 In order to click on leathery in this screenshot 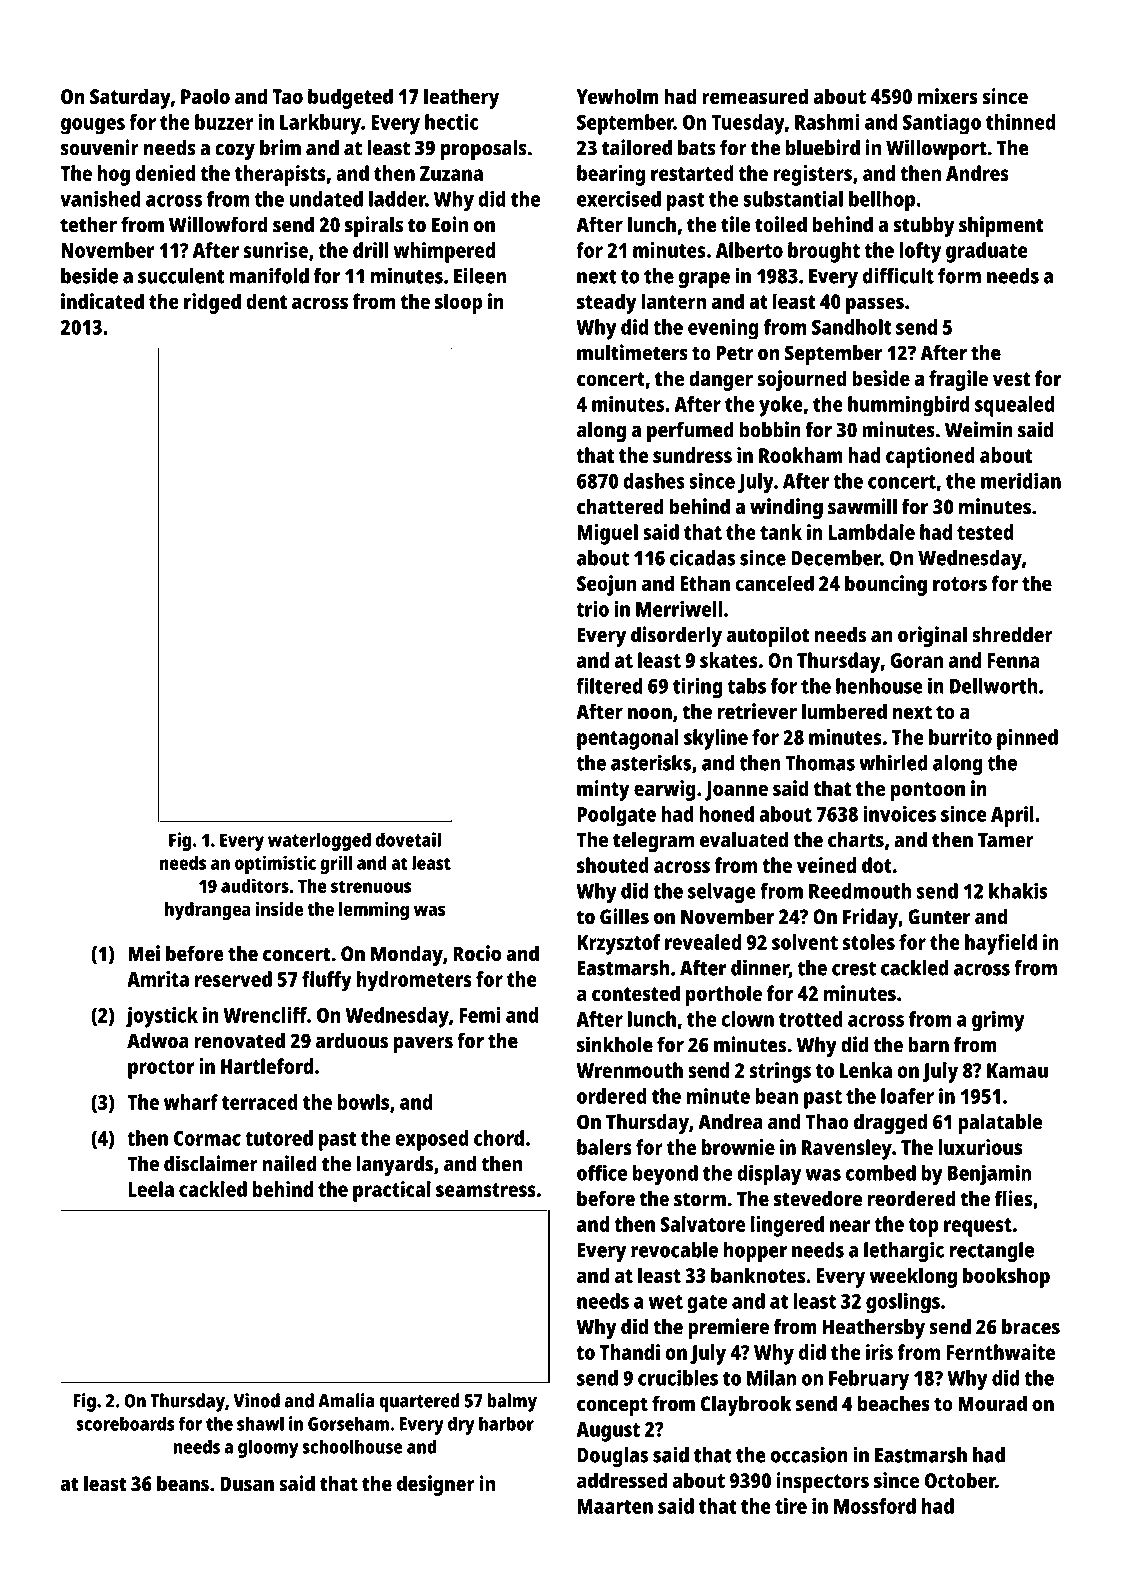, I will do `click(461, 98)`.
